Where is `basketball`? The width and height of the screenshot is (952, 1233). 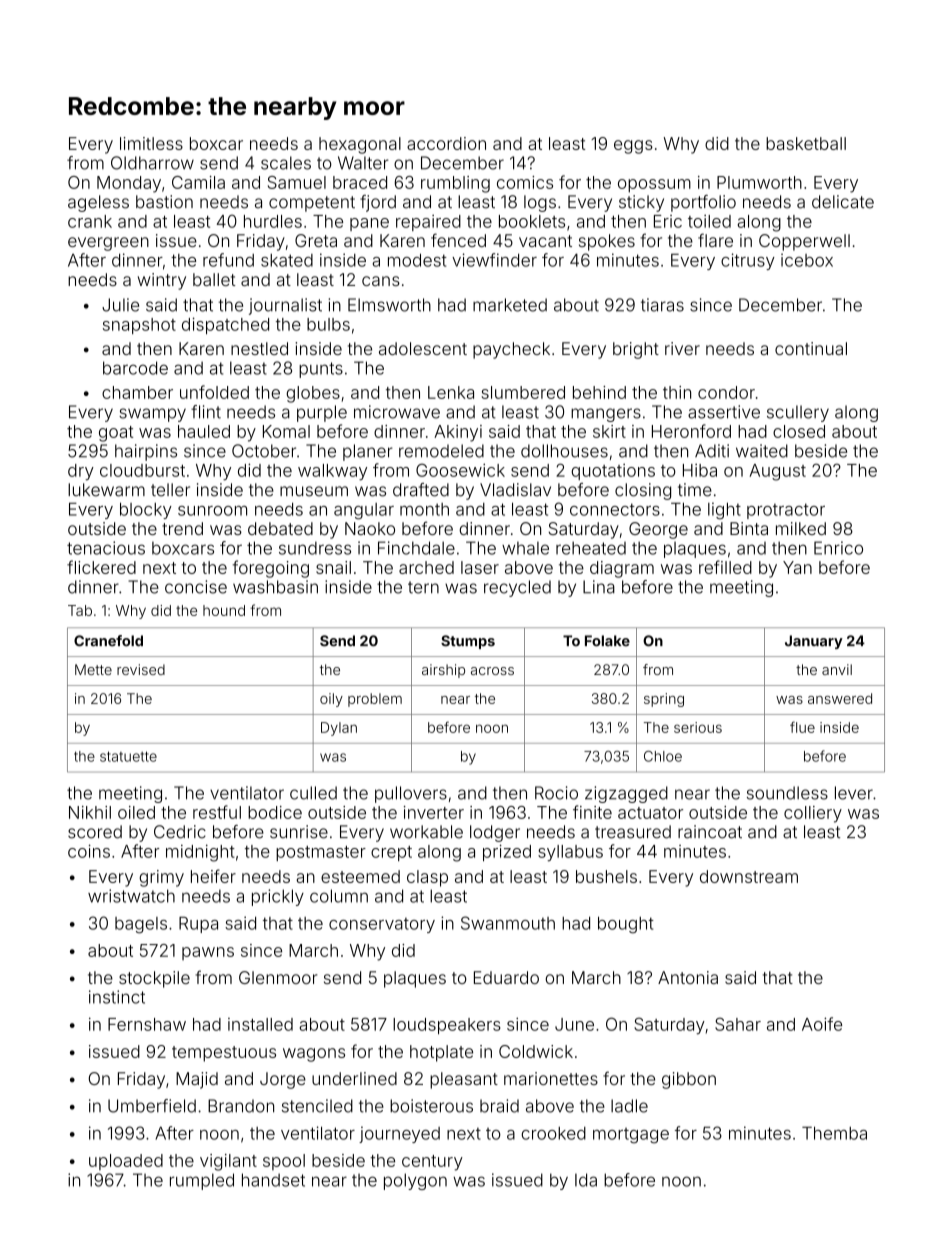
basketball is located at coordinates (806, 143).
